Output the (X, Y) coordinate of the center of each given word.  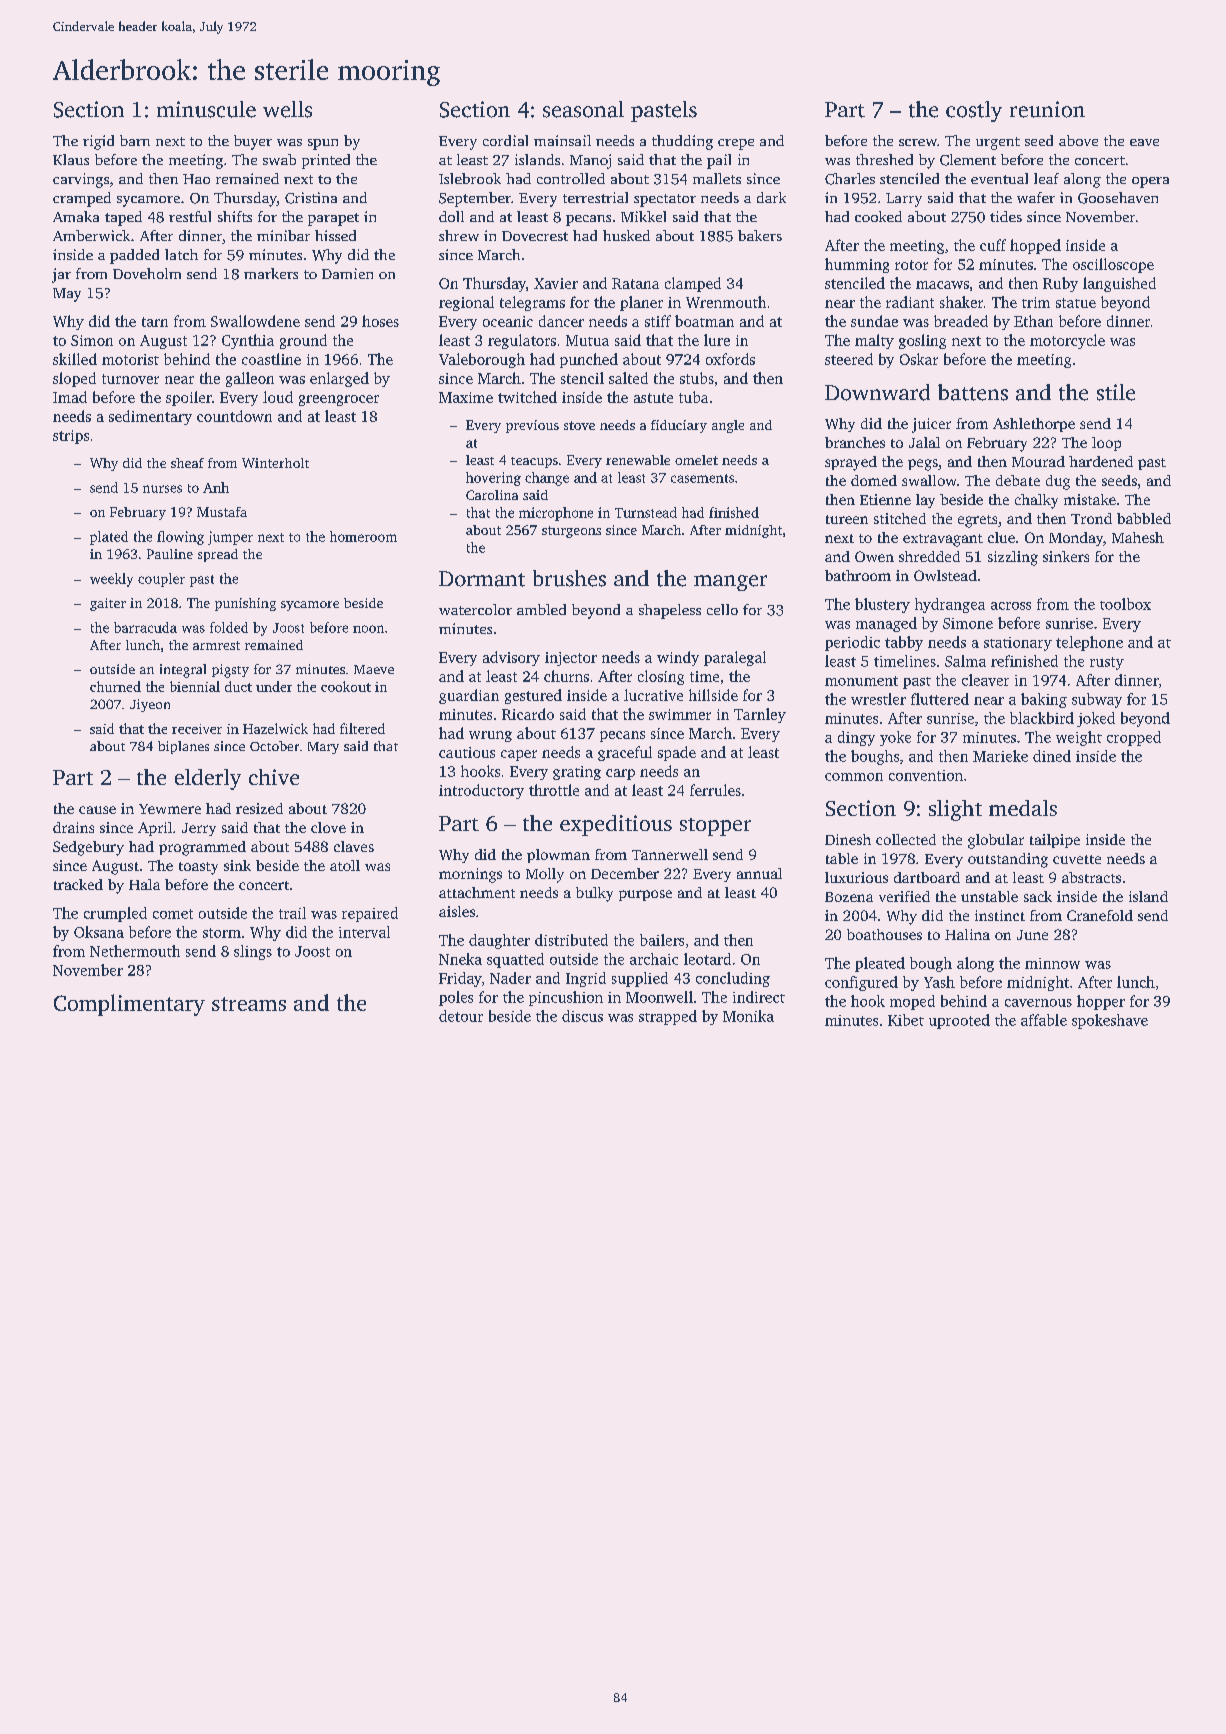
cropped (1134, 738)
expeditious (616, 825)
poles (456, 998)
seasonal (583, 109)
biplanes (183, 747)
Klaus (71, 159)
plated (109, 538)
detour (461, 1016)
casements (702, 478)
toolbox (1125, 604)
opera (1150, 182)
